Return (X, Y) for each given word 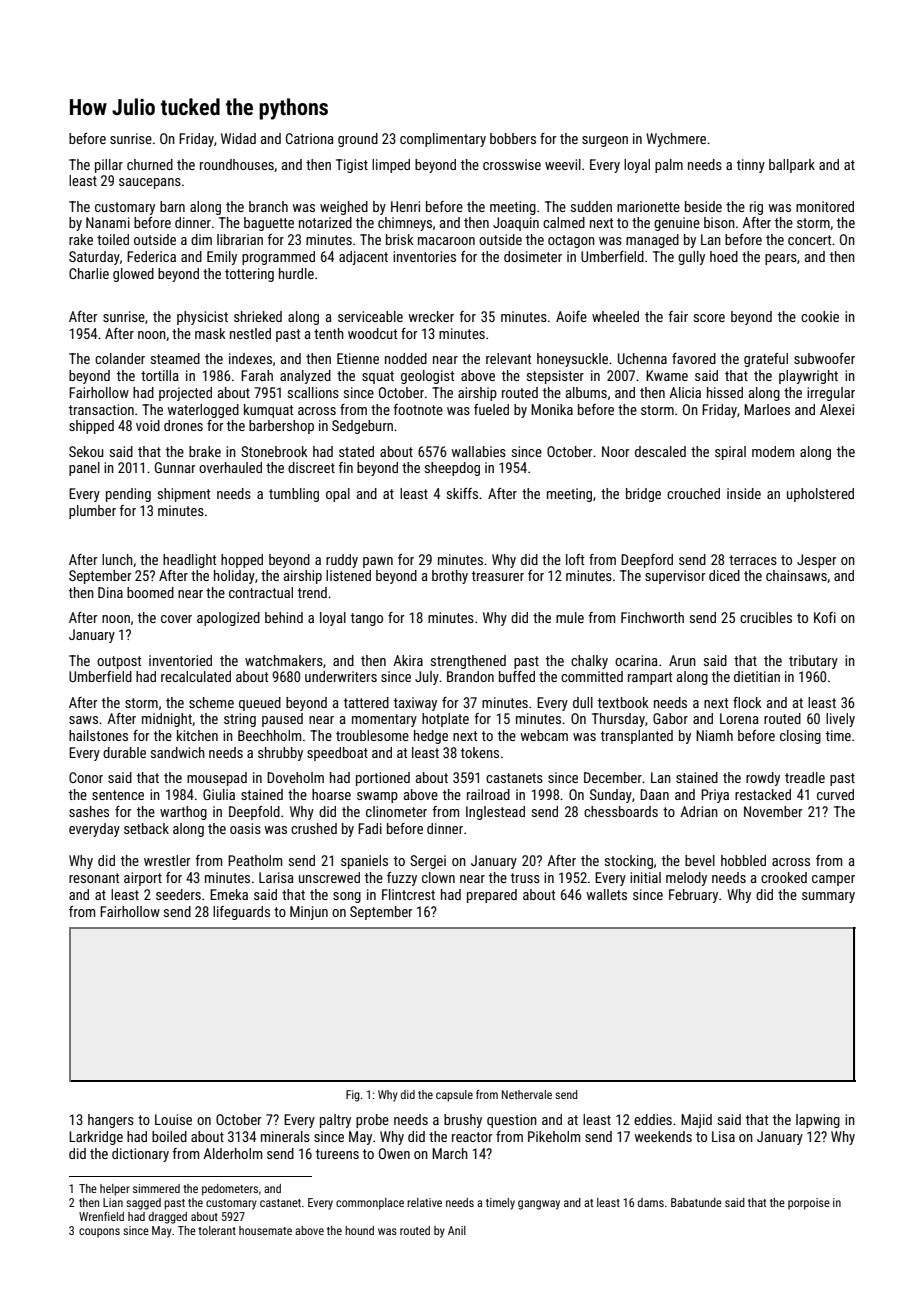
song (347, 897)
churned (150, 164)
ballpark (792, 166)
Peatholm (255, 860)
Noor (616, 451)
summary (828, 897)
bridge (643, 495)
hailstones (98, 735)
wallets (607, 894)
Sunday (611, 796)
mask (210, 333)
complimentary (443, 140)
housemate (265, 1230)
